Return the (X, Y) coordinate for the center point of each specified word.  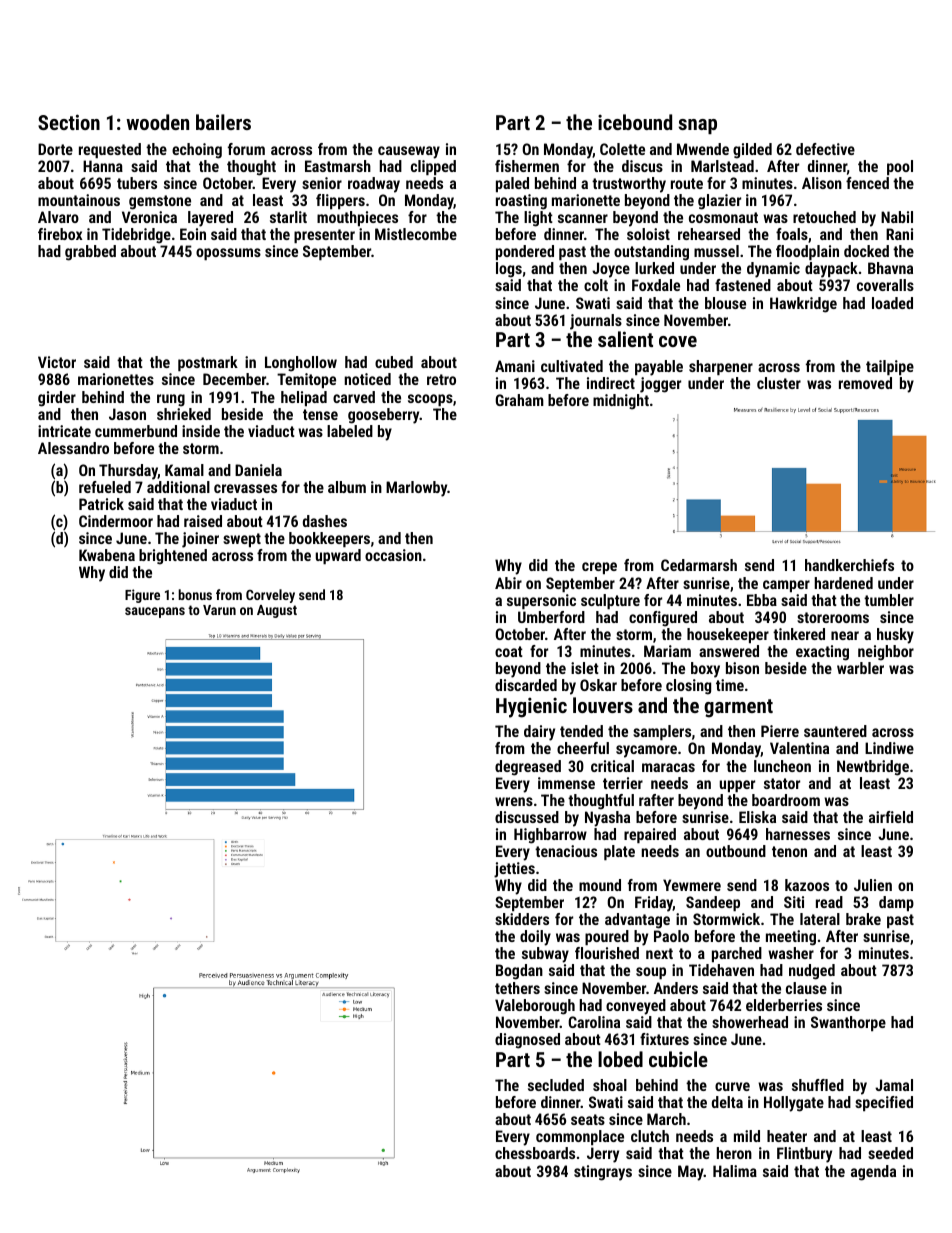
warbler (860, 668)
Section (69, 122)
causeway (409, 152)
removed (865, 383)
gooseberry (384, 416)
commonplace (580, 1137)
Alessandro (73, 448)
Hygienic (531, 707)
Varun (219, 610)
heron (734, 1153)
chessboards (535, 1153)
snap (697, 126)
